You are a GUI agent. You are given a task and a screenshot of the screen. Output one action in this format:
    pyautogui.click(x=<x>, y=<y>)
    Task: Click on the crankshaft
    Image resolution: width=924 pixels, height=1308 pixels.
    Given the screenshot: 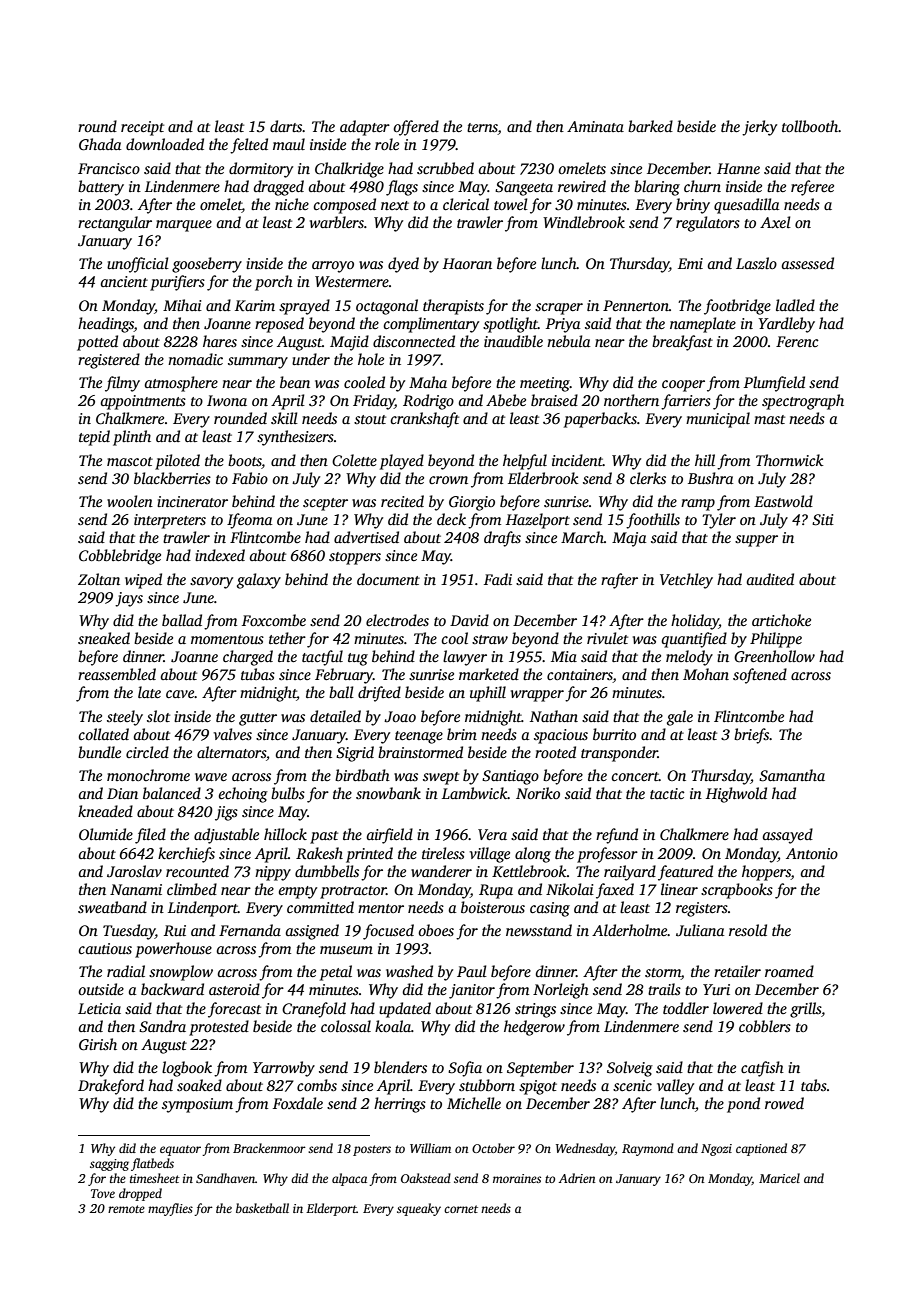 What is the action you would take?
    pyautogui.click(x=424, y=420)
